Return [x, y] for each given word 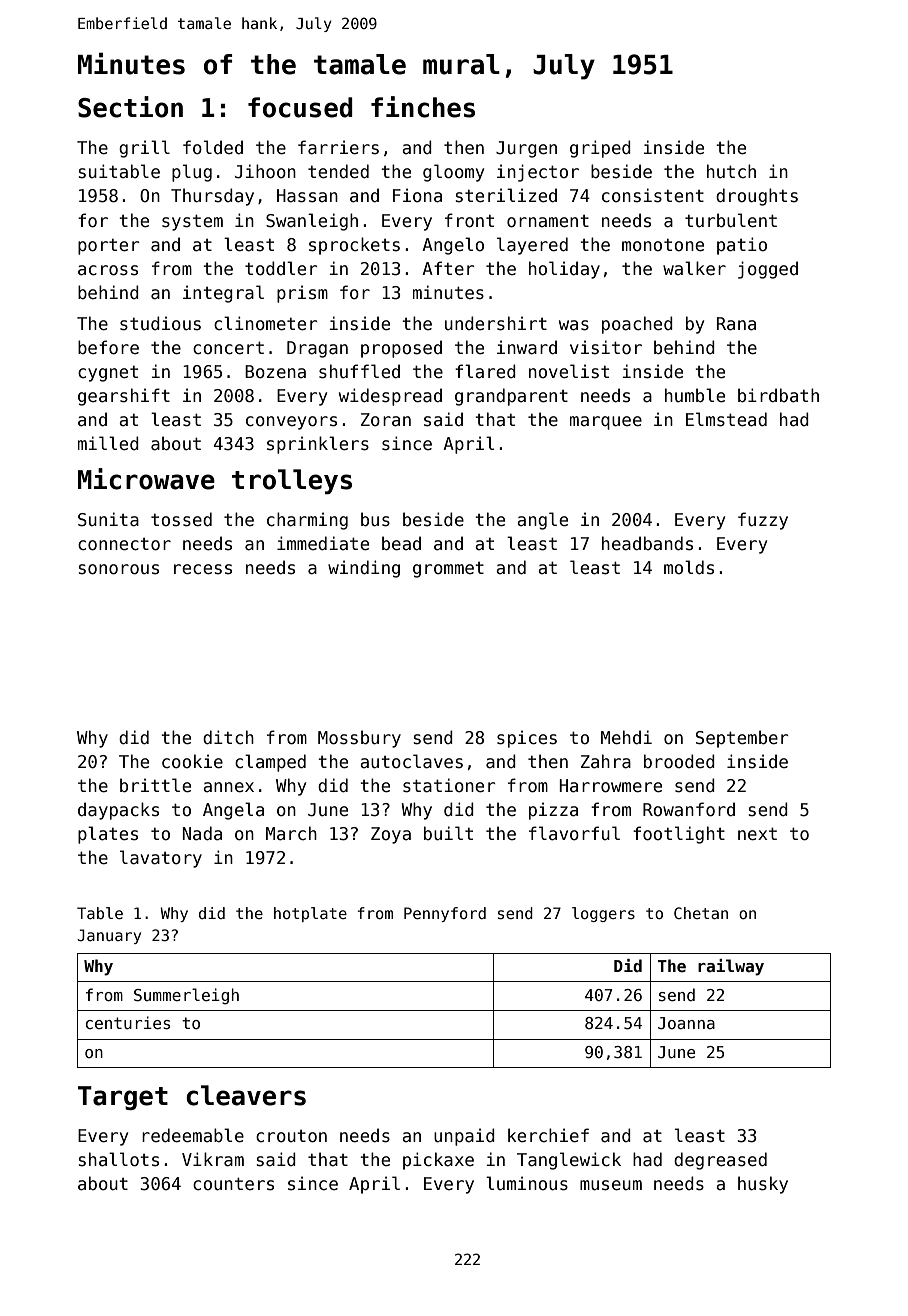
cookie [192, 761]
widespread [390, 397]
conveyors [291, 423]
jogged [768, 270]
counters [233, 1184]
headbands [647, 543]
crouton [291, 1136]
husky [763, 1185]
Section [130, 107]
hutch [731, 171]
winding [364, 569]
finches [423, 107]
